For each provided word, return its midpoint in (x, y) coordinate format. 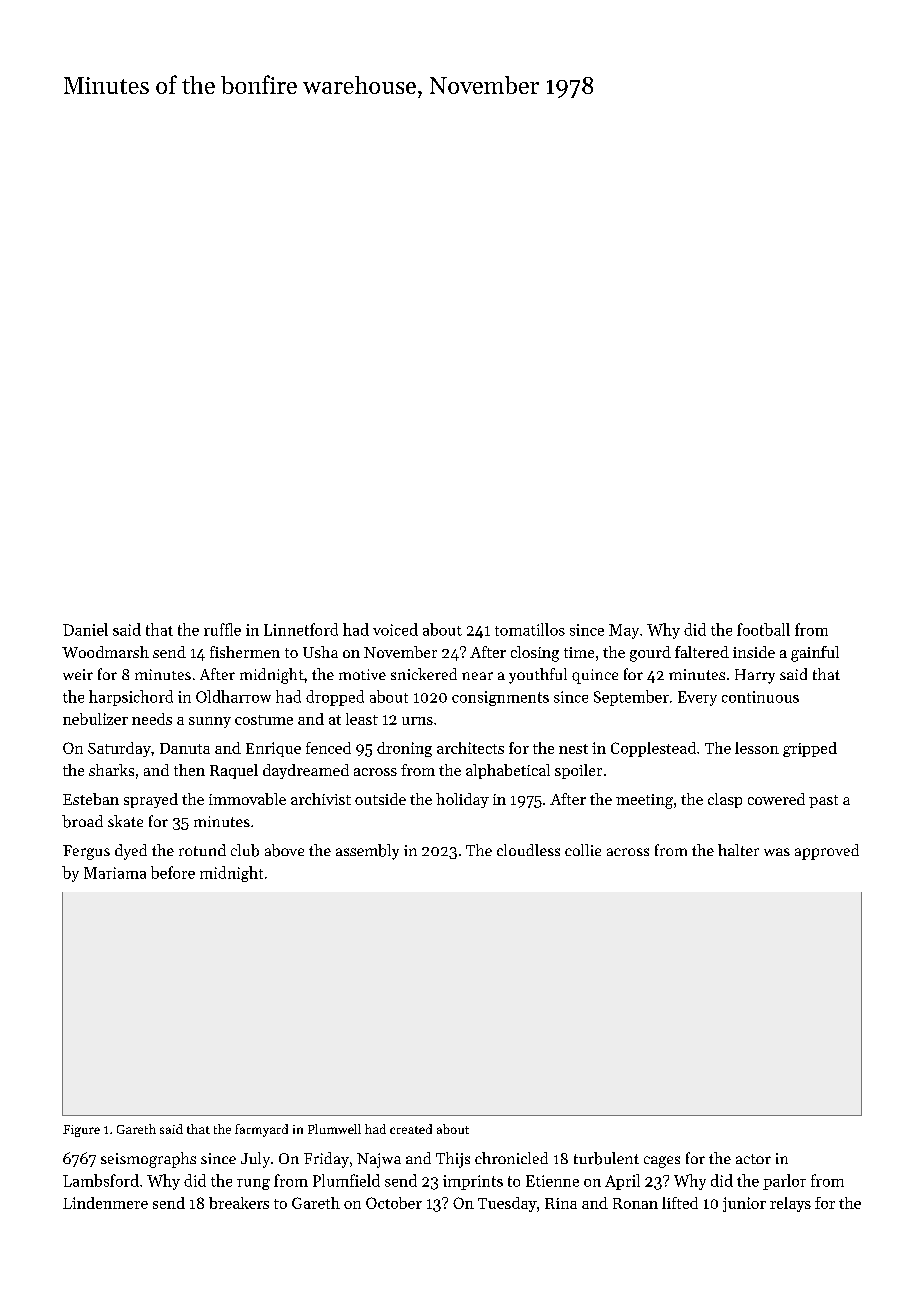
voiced (395, 629)
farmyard (261, 1130)
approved (827, 852)
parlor (784, 1182)
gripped (810, 749)
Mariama (115, 873)
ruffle (222, 629)
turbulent (606, 1158)
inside (754, 652)
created (411, 1129)
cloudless (528, 850)
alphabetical (508, 771)
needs (152, 719)
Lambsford (101, 1180)
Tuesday (507, 1204)
